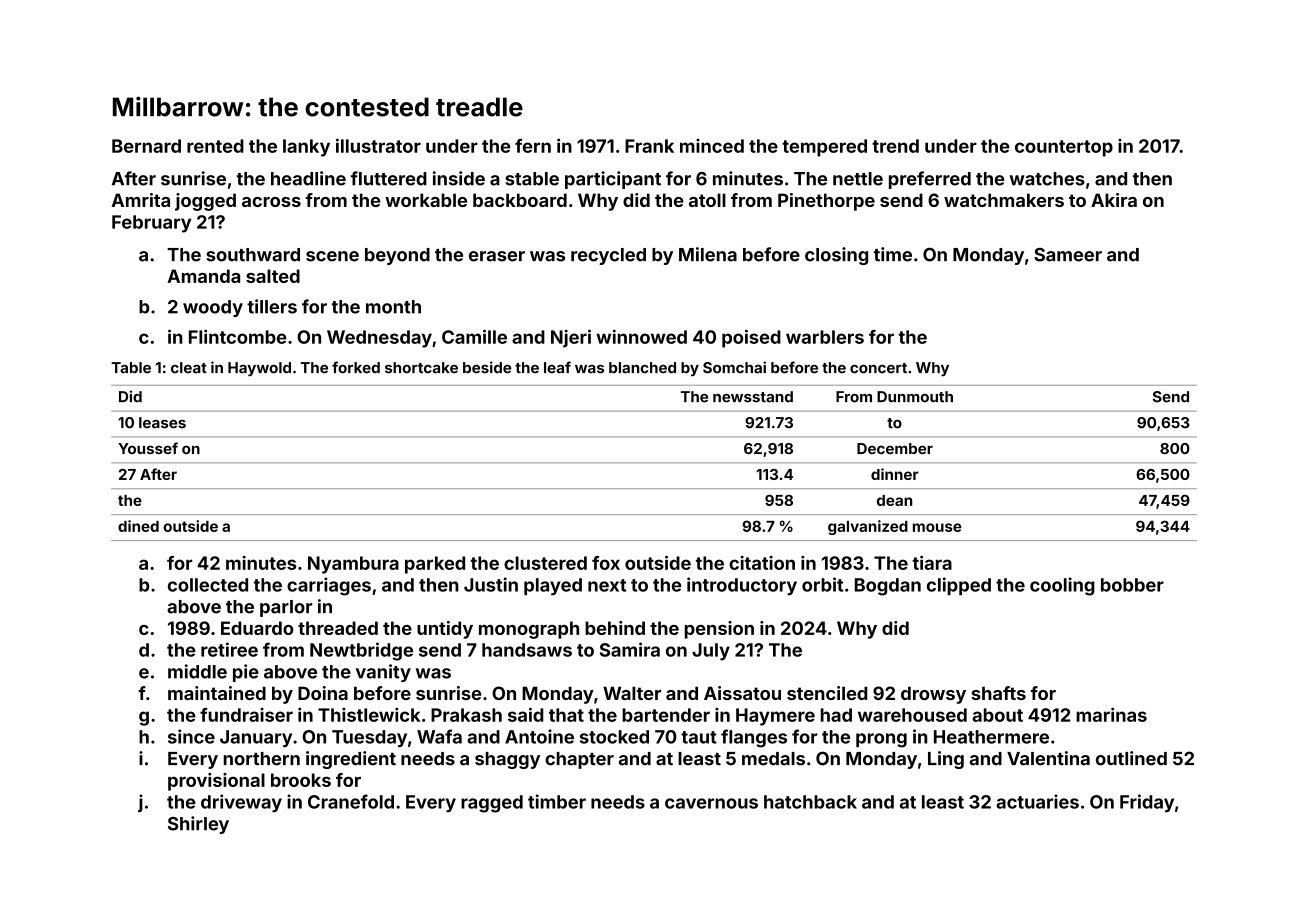  Describe the element at coordinates (189, 368) in the image. I see `cleat` at that location.
